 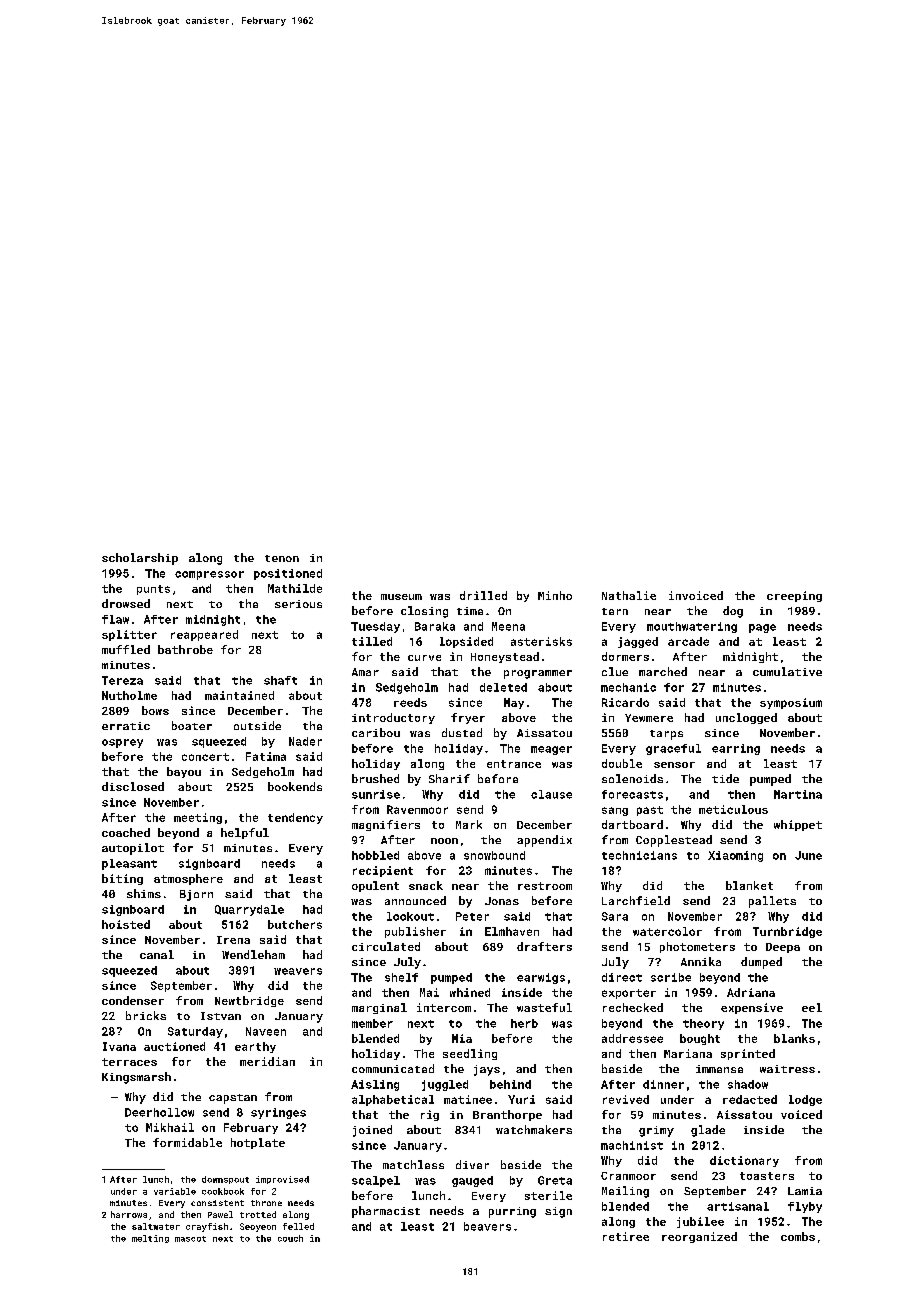 What do you see at coordinates (122, 743) in the page?
I see `osprey` at bounding box center [122, 743].
